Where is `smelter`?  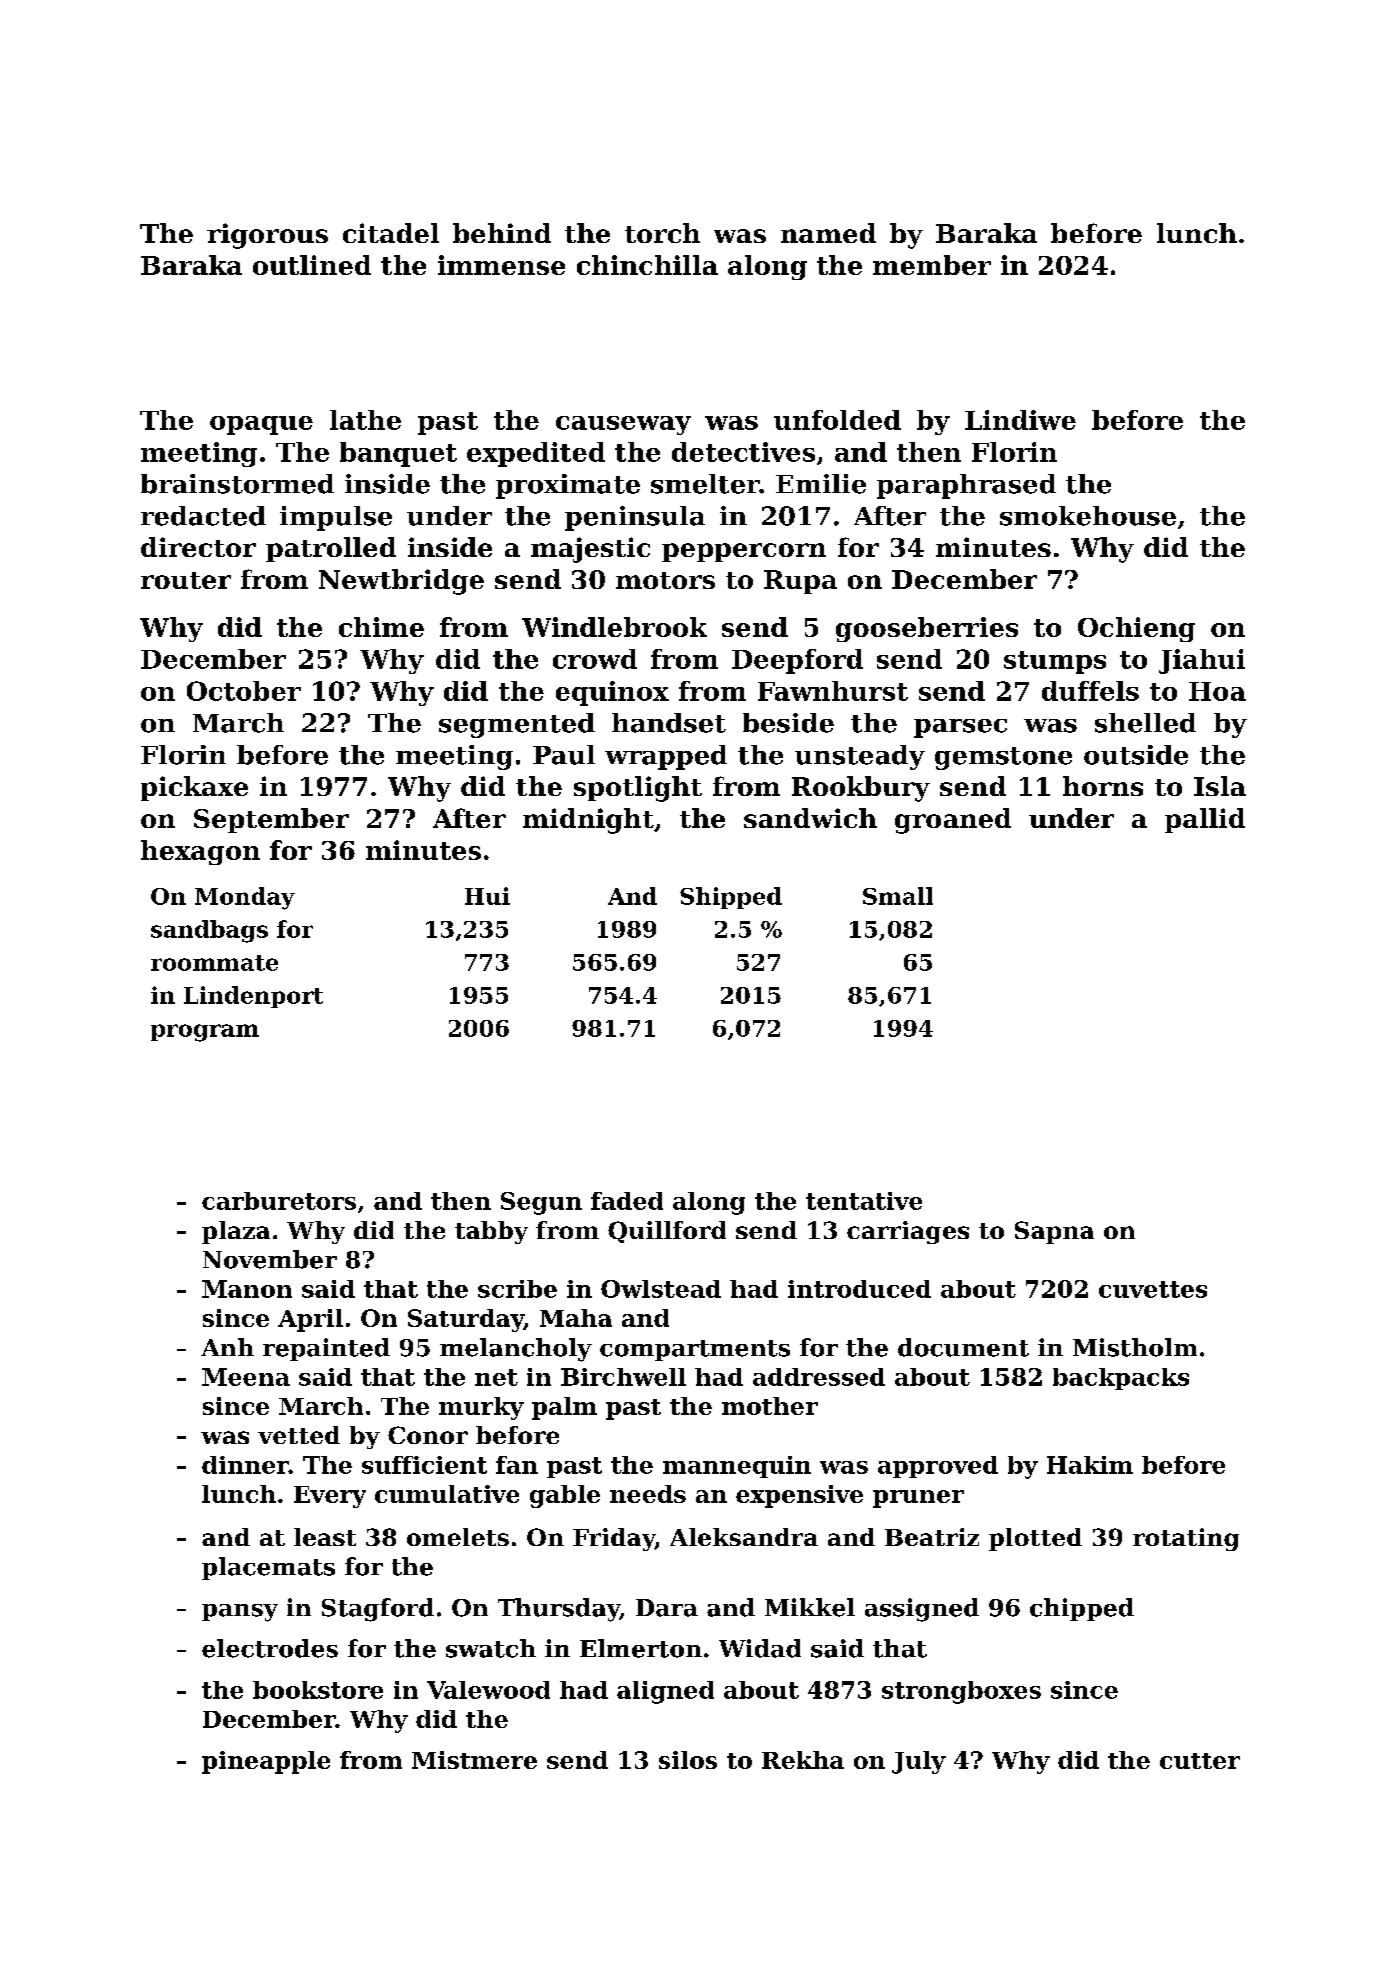 smelter is located at coordinates (705, 484).
